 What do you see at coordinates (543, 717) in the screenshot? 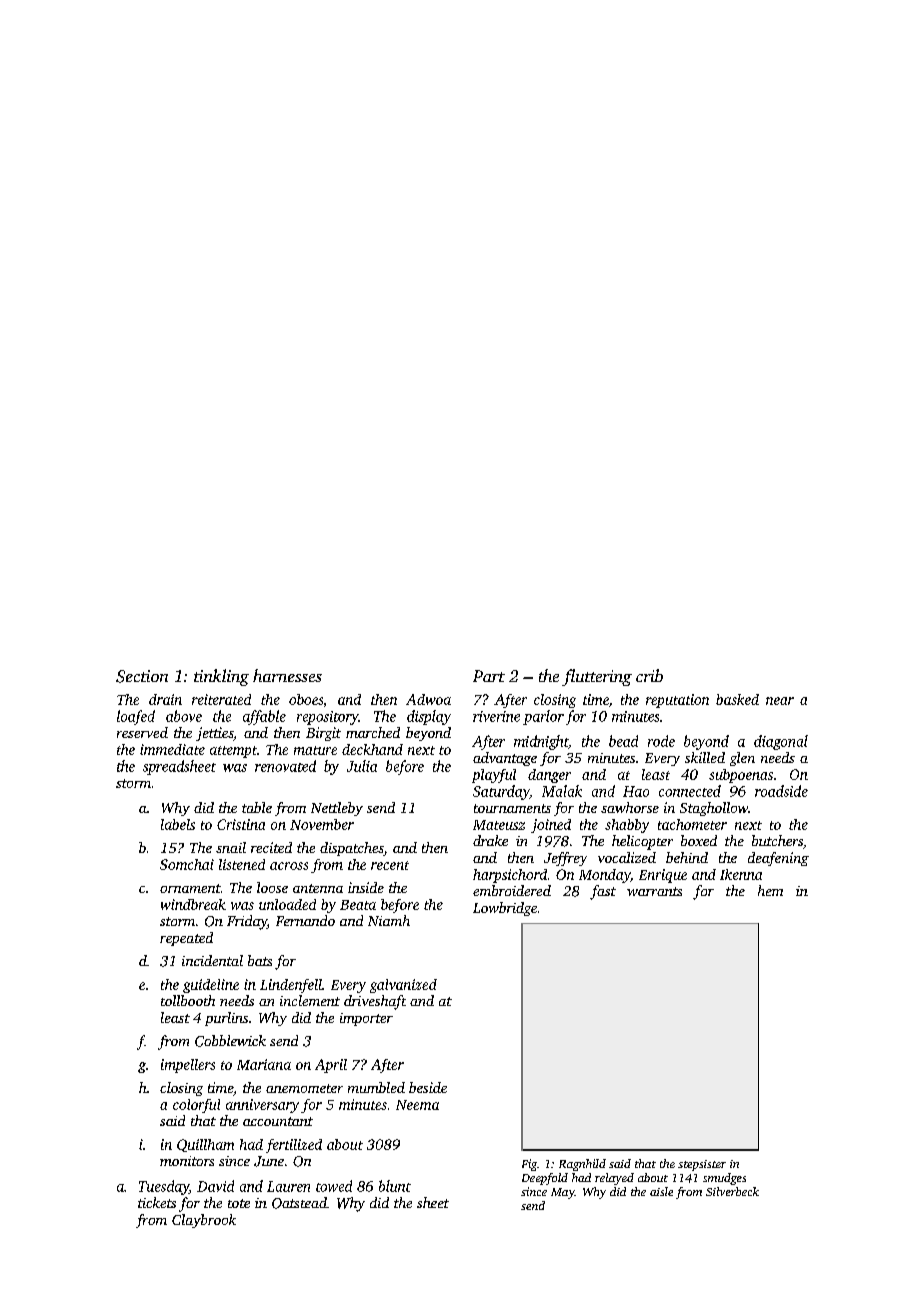
I see `parlor` at bounding box center [543, 717].
